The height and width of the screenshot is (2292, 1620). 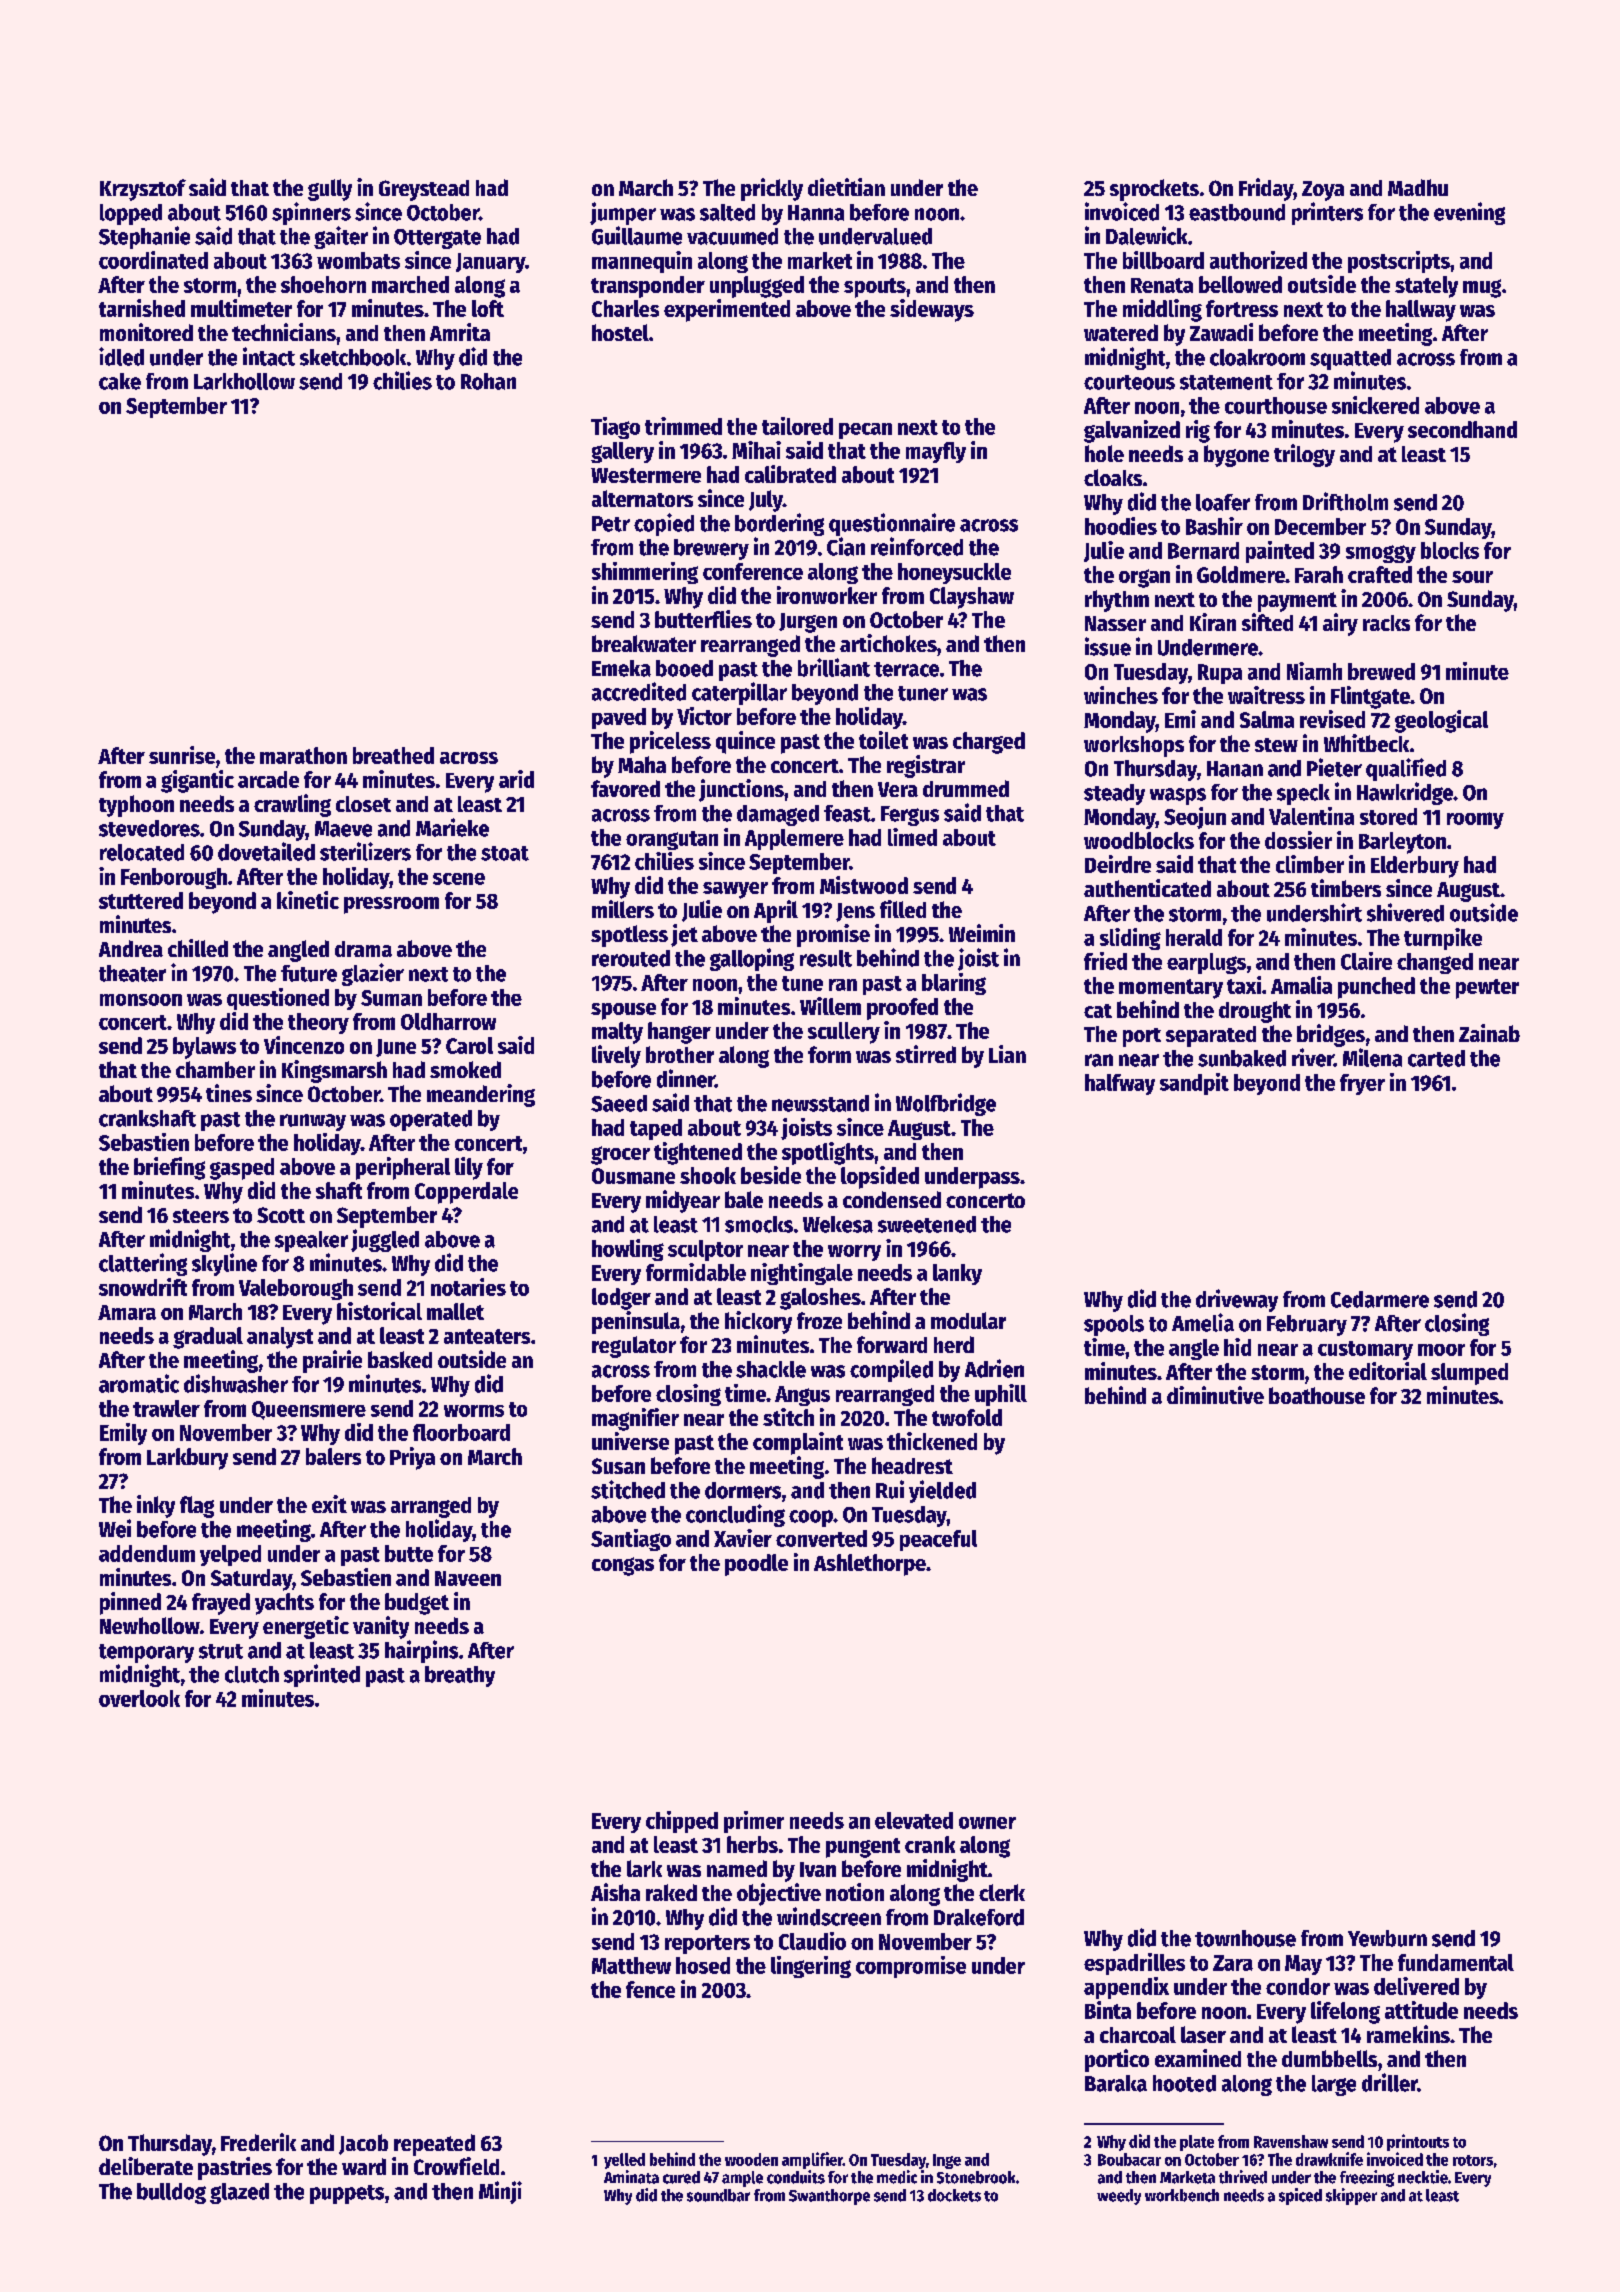 I want to click on experimented, so click(x=727, y=310).
